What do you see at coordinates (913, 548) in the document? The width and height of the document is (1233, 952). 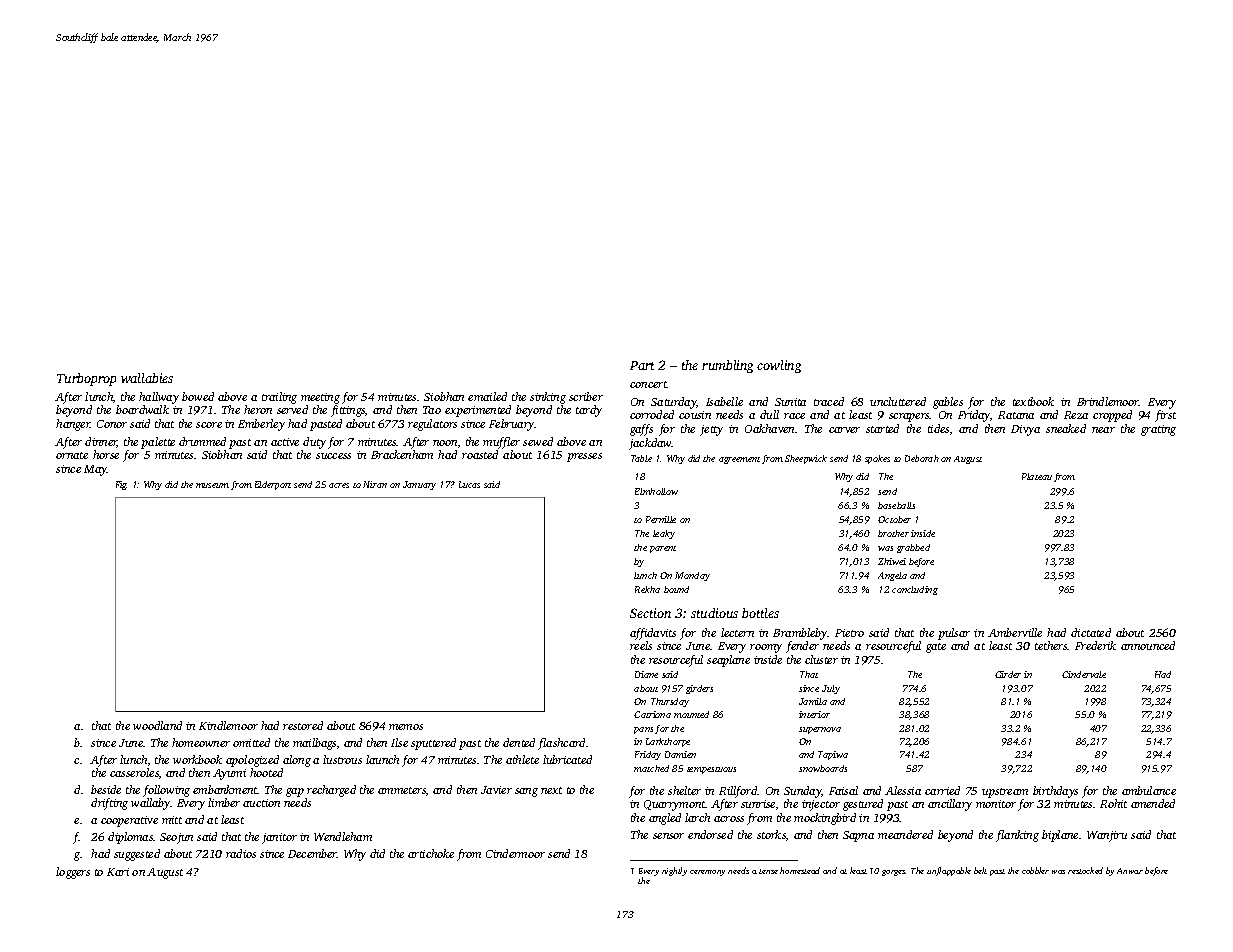 I see `grabbed` at bounding box center [913, 548].
